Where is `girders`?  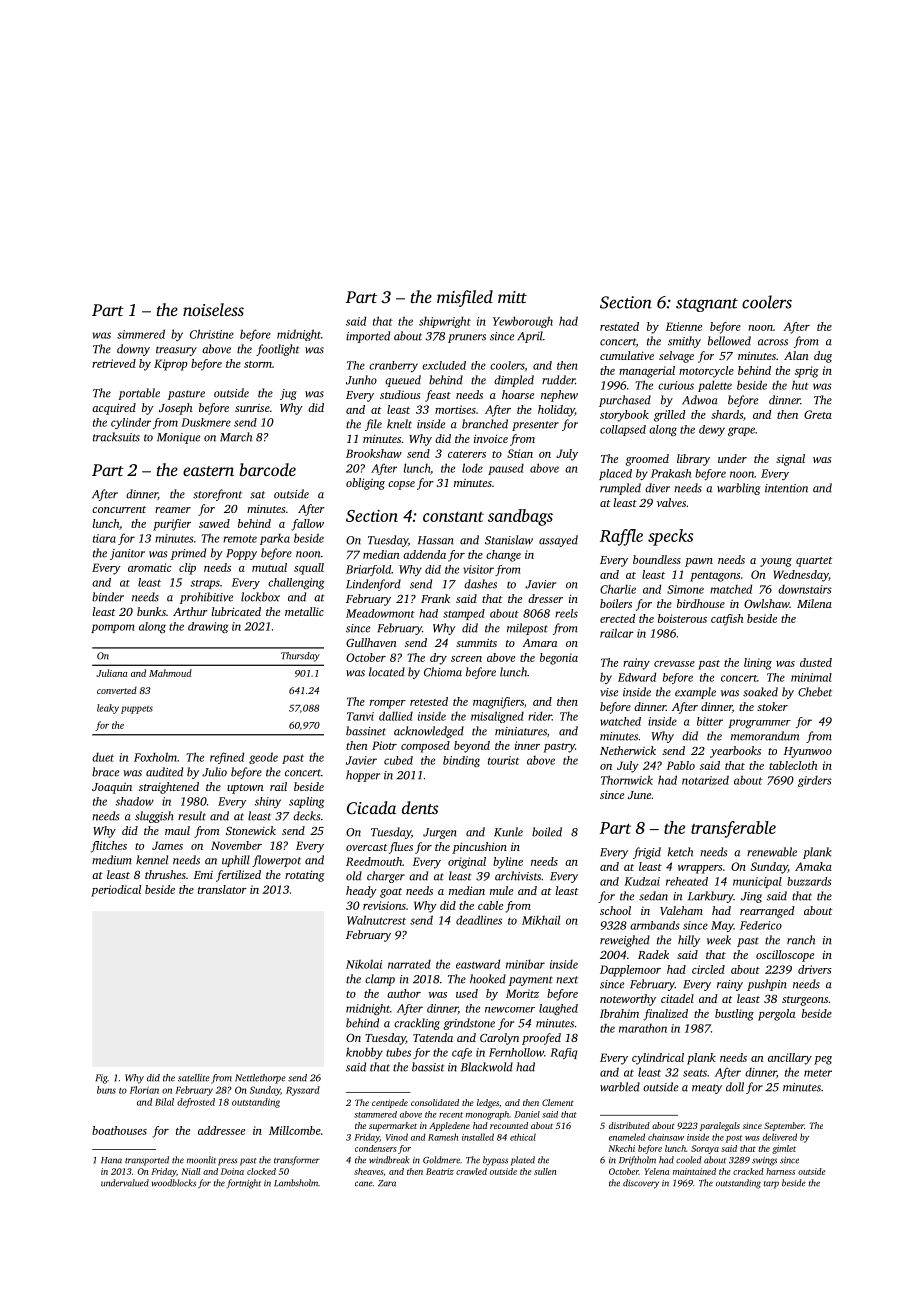
girders is located at coordinates (815, 781).
